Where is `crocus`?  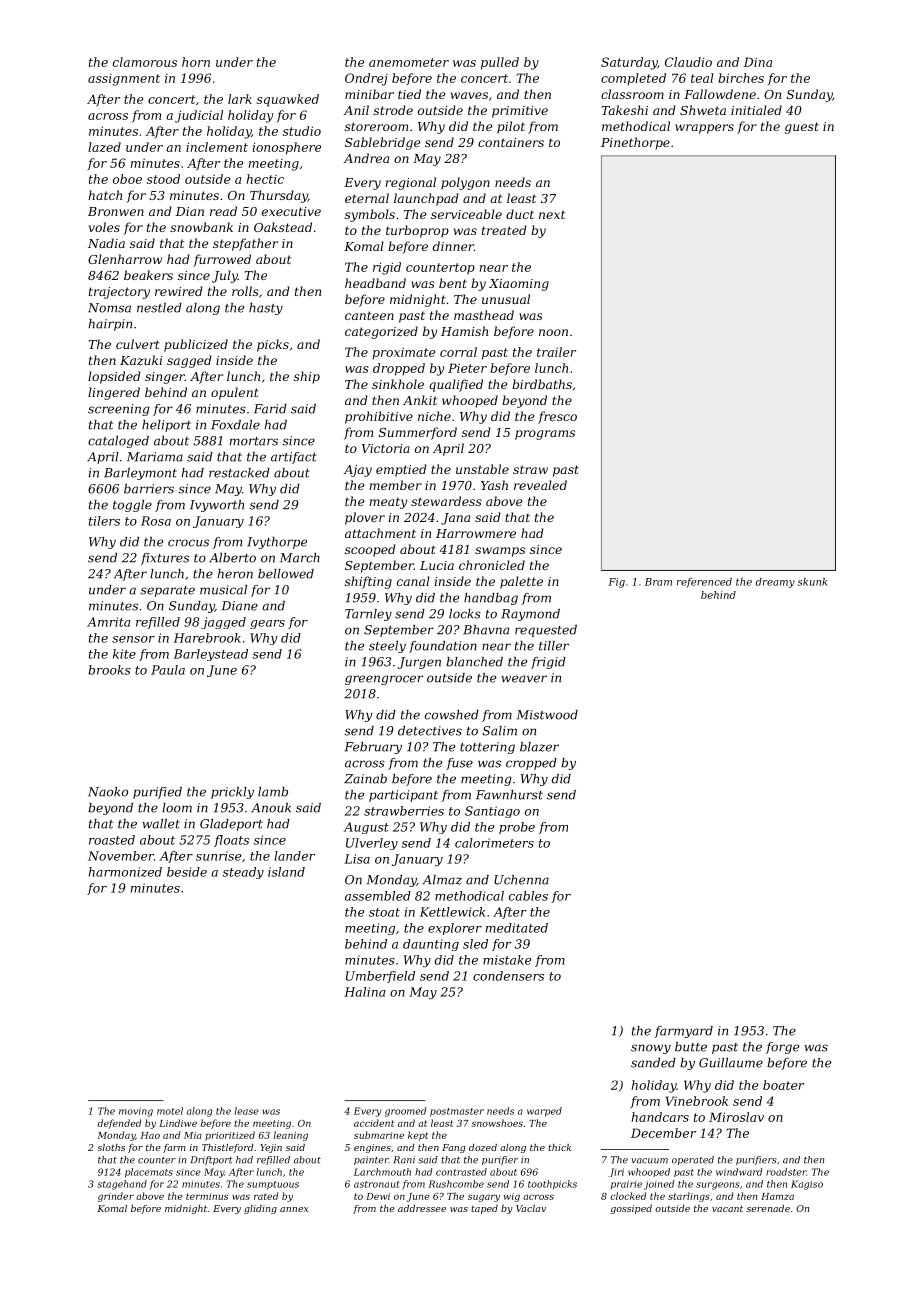 crocus is located at coordinates (188, 543).
